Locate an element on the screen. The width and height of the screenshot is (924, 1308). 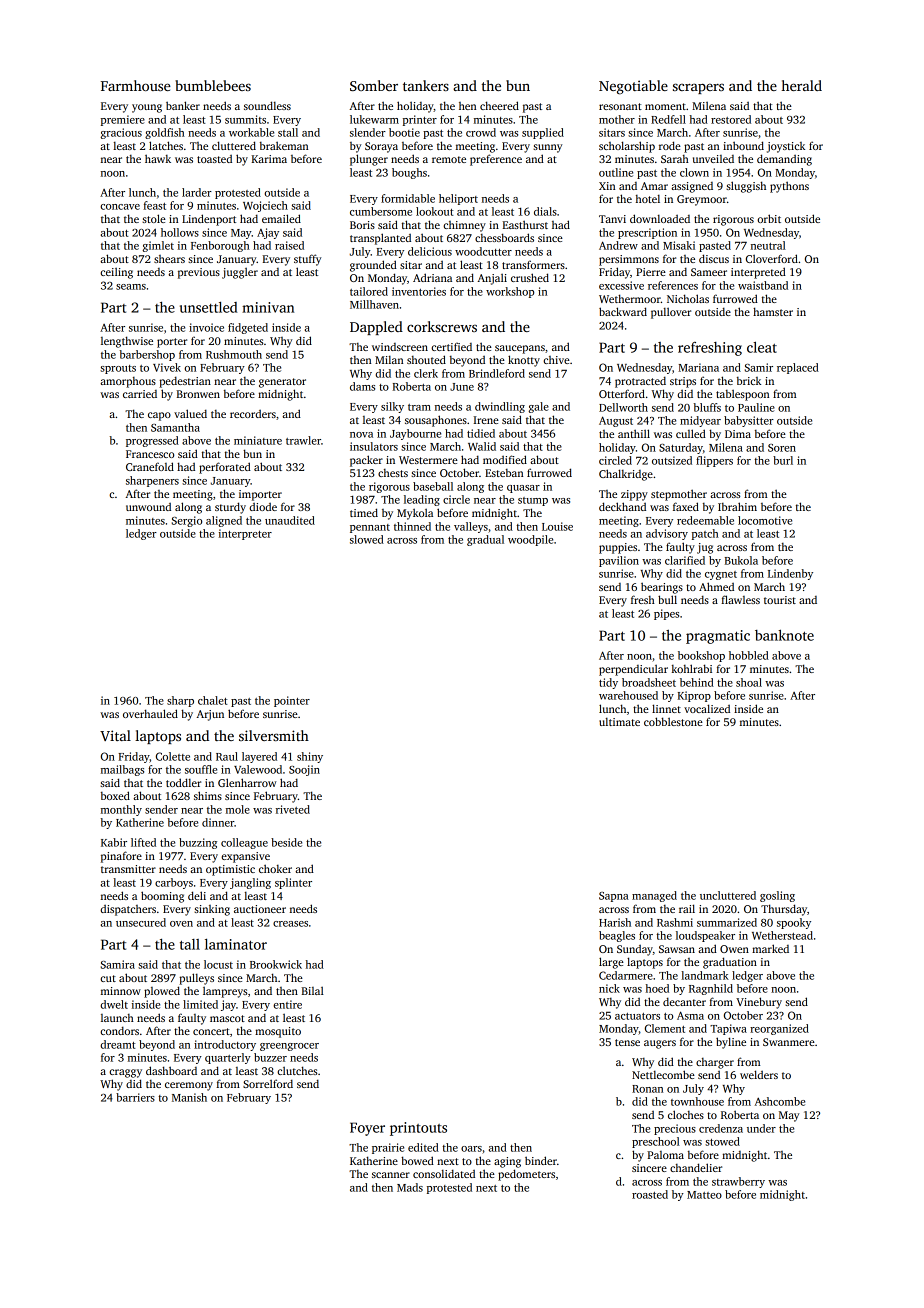
Sapna is located at coordinates (614, 897).
